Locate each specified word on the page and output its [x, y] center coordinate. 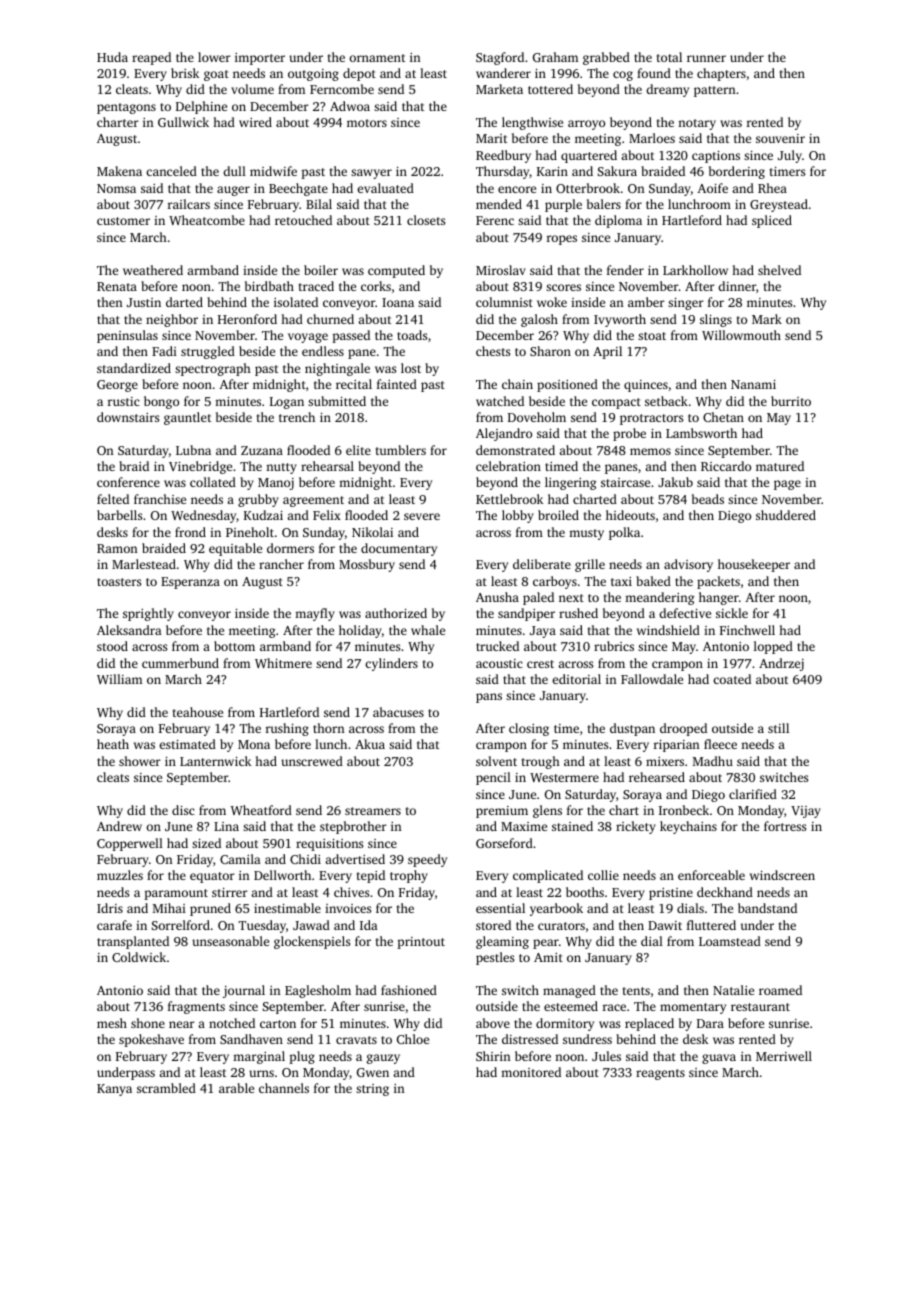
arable [236, 1088]
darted [184, 302]
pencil [493, 778]
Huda [112, 57]
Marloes [652, 138]
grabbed [606, 58]
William [119, 679]
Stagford [500, 58]
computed [396, 271]
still [778, 728]
